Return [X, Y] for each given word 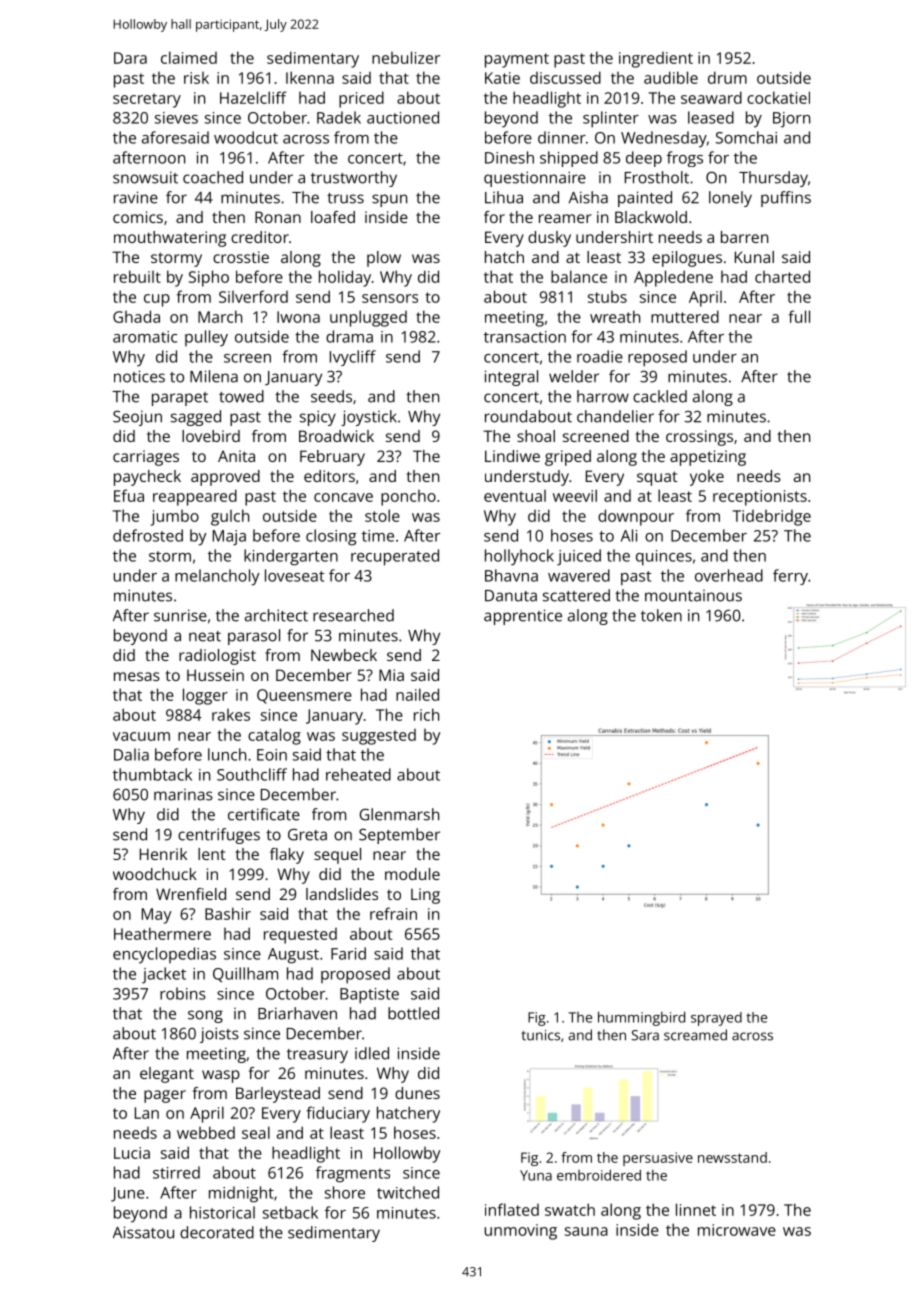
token [661, 615]
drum [727, 77]
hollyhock [519, 557]
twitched [408, 1192]
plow [384, 259]
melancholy [217, 577]
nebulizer [406, 57]
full [799, 316]
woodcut [246, 137]
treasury [317, 1056]
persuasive [658, 1159]
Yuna [536, 1175]
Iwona [298, 317]
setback [290, 1212]
